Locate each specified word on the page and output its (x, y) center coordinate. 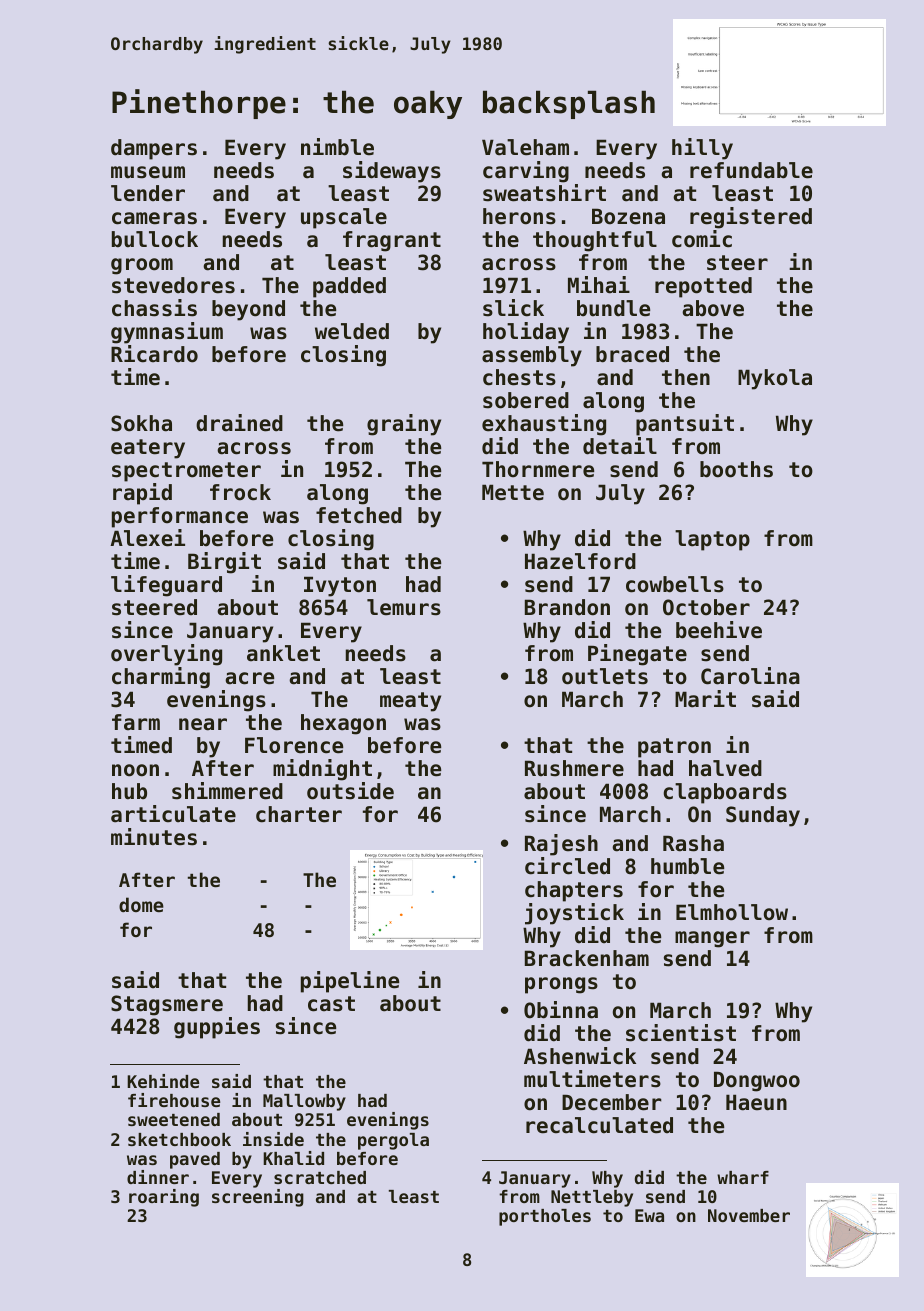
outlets (605, 676)
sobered (526, 400)
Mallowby (304, 1102)
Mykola (775, 379)
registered (751, 218)
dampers (154, 149)
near (203, 724)
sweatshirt (544, 193)
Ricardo (154, 354)
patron (674, 748)
